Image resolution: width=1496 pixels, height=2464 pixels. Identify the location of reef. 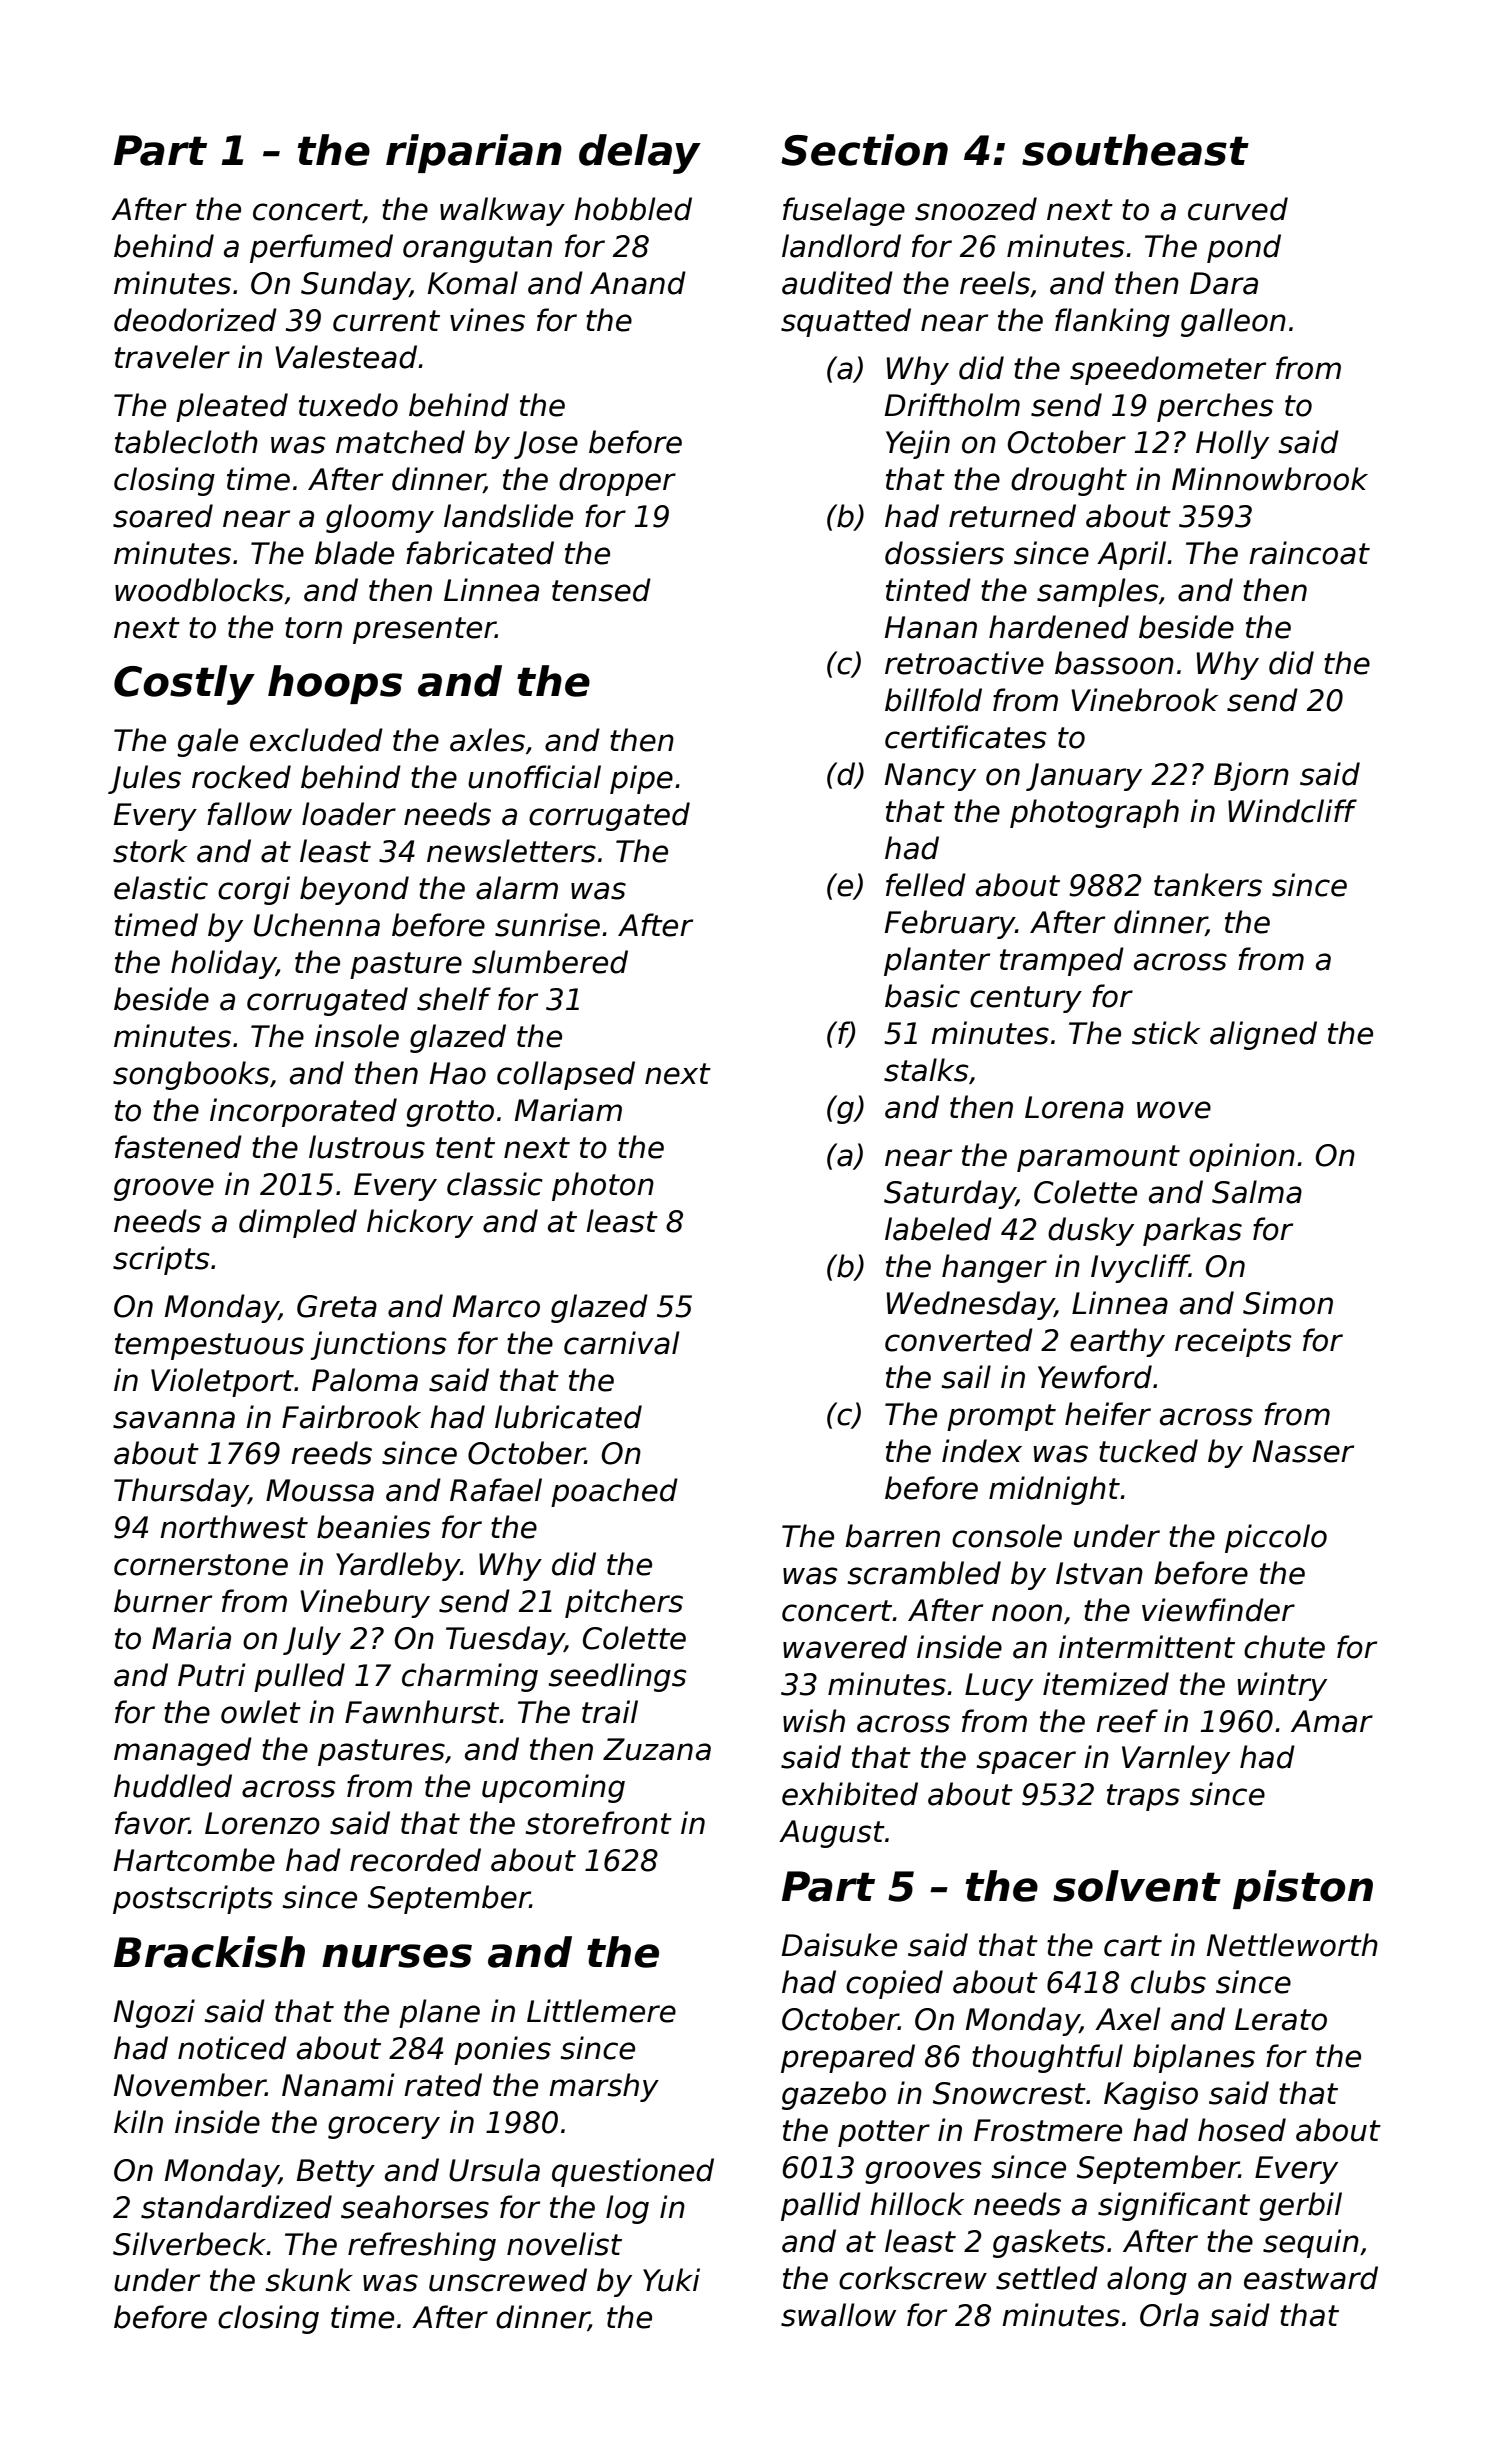
(1127, 1721).
